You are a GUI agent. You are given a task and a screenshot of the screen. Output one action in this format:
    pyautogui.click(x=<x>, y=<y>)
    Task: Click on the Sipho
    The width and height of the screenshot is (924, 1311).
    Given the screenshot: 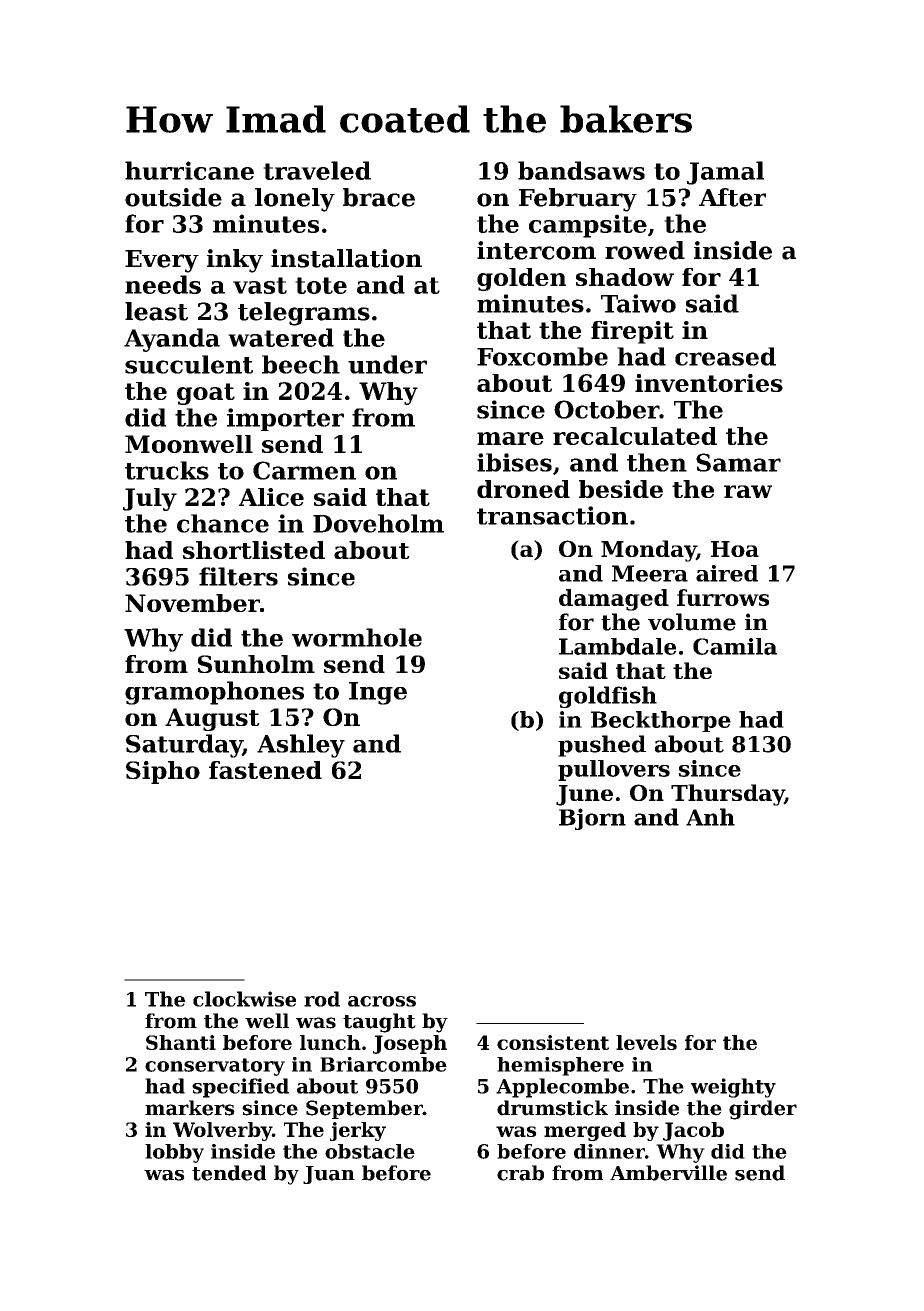 What is the action you would take?
    pyautogui.click(x=163, y=772)
